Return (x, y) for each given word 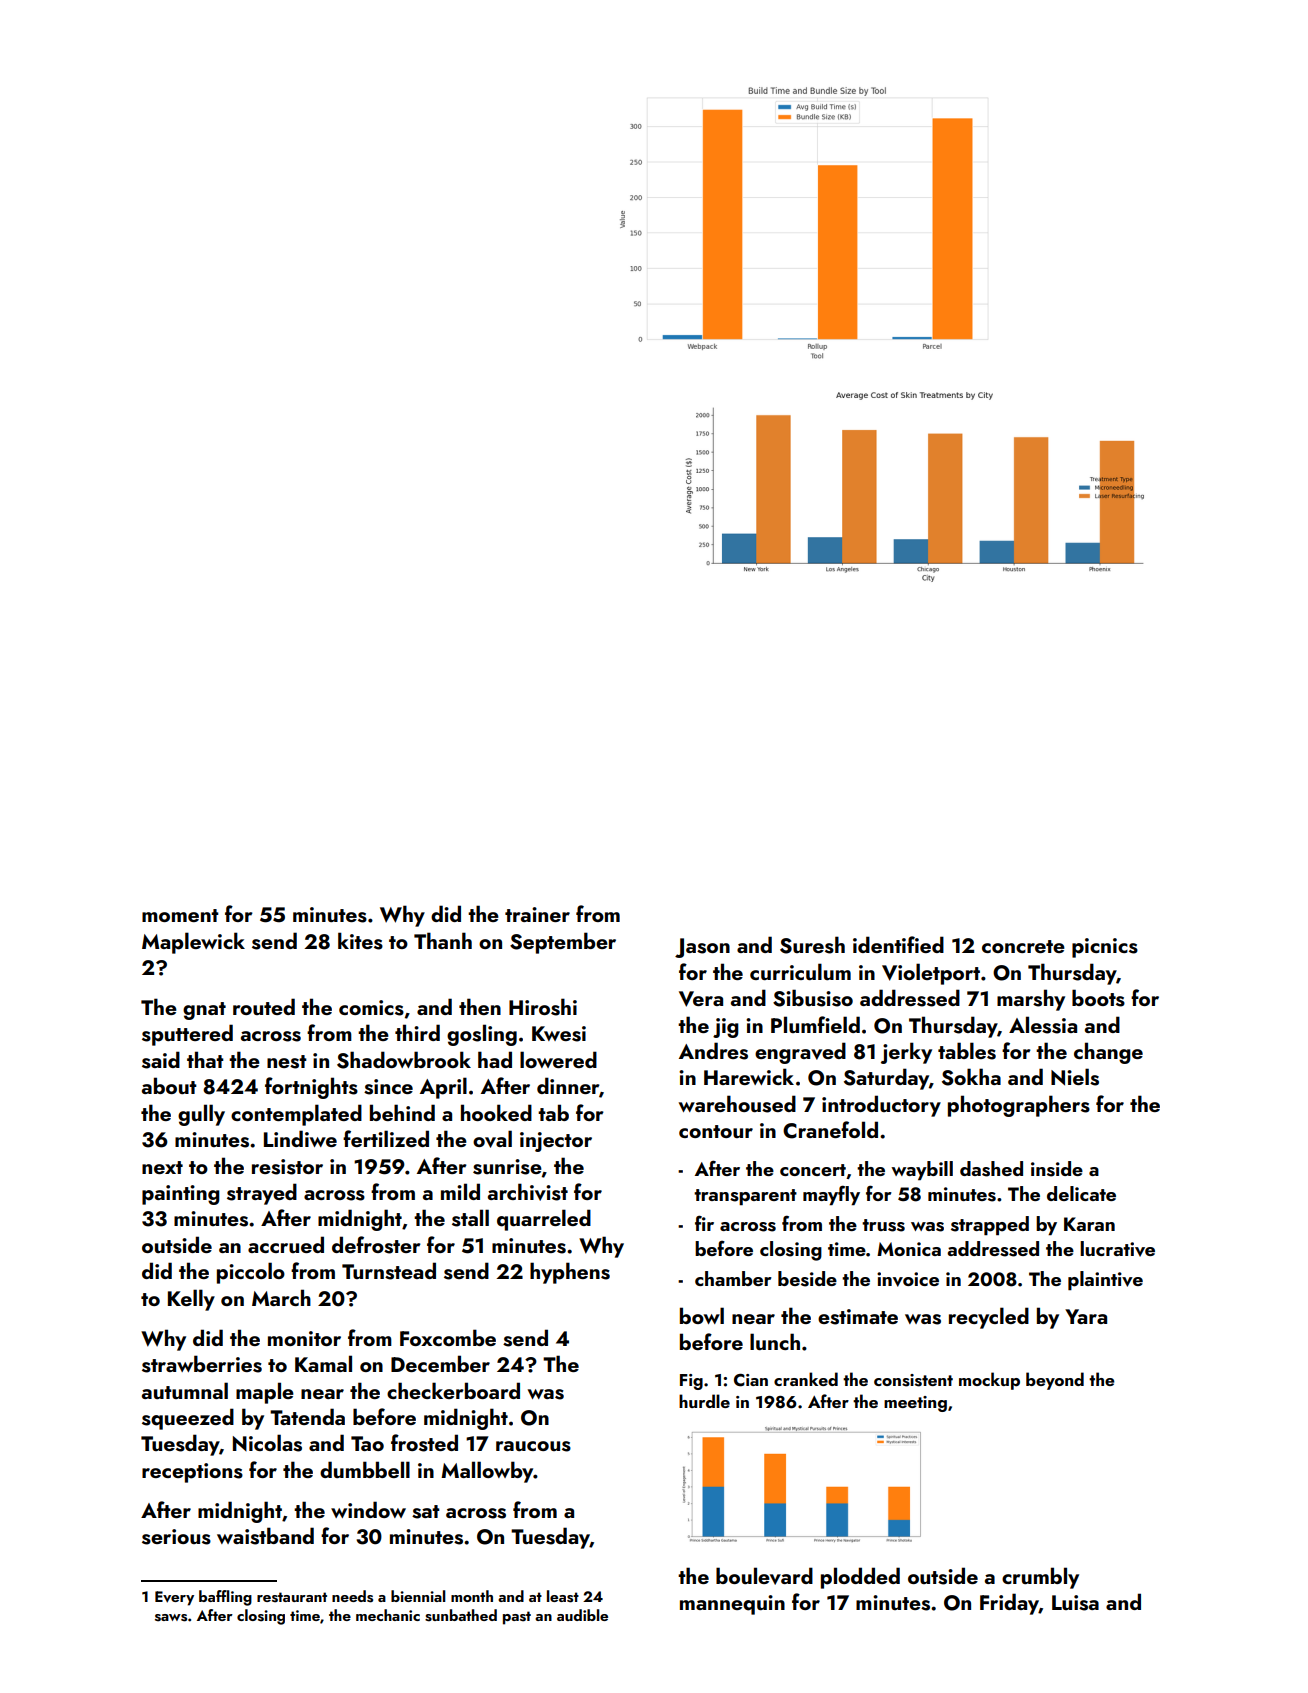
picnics (1105, 948)
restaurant (292, 1597)
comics (371, 1008)
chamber (733, 1278)
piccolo (251, 1273)
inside (1057, 1169)
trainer (537, 914)
